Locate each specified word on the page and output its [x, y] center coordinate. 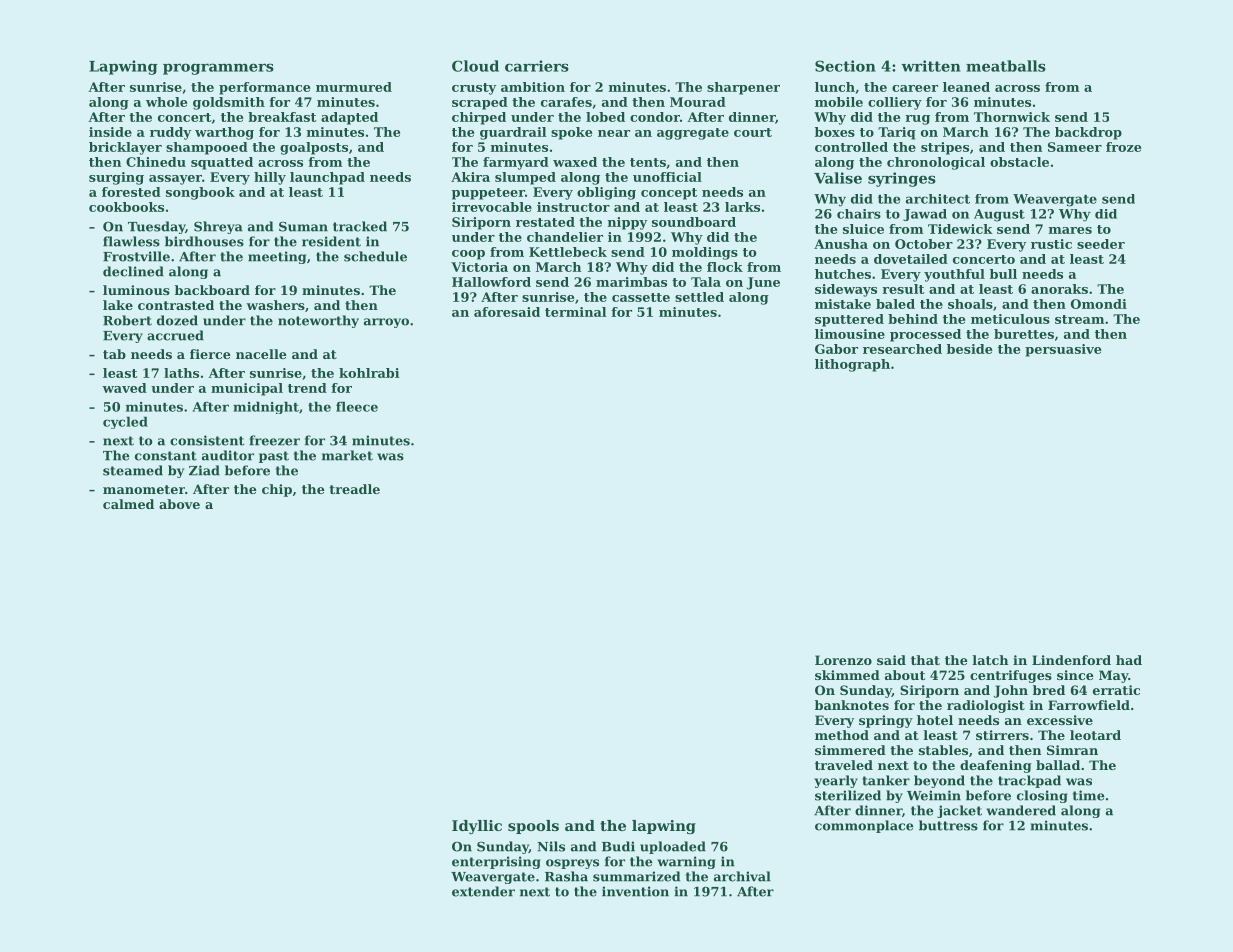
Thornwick [1012, 117]
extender [483, 891]
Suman [303, 227]
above [179, 504]
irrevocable [492, 207]
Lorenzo [843, 660]
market [347, 455]
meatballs [1006, 66]
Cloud [475, 66]
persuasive [1063, 350]
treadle [354, 489]
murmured [354, 87]
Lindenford [1071, 660]
